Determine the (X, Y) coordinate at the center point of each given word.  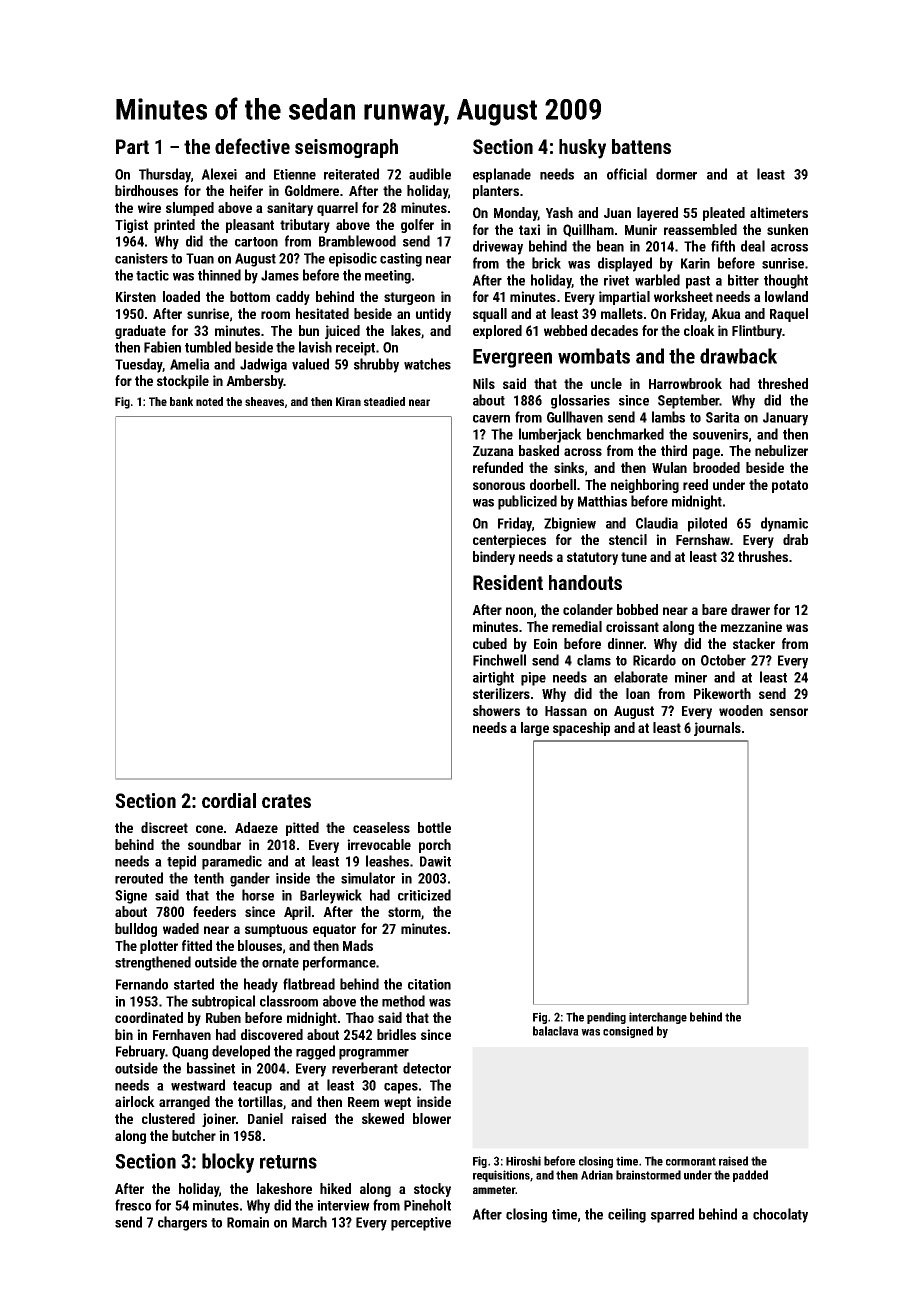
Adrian (597, 1175)
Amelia (190, 364)
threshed (783, 383)
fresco (133, 1205)
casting (401, 260)
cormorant (691, 1161)
